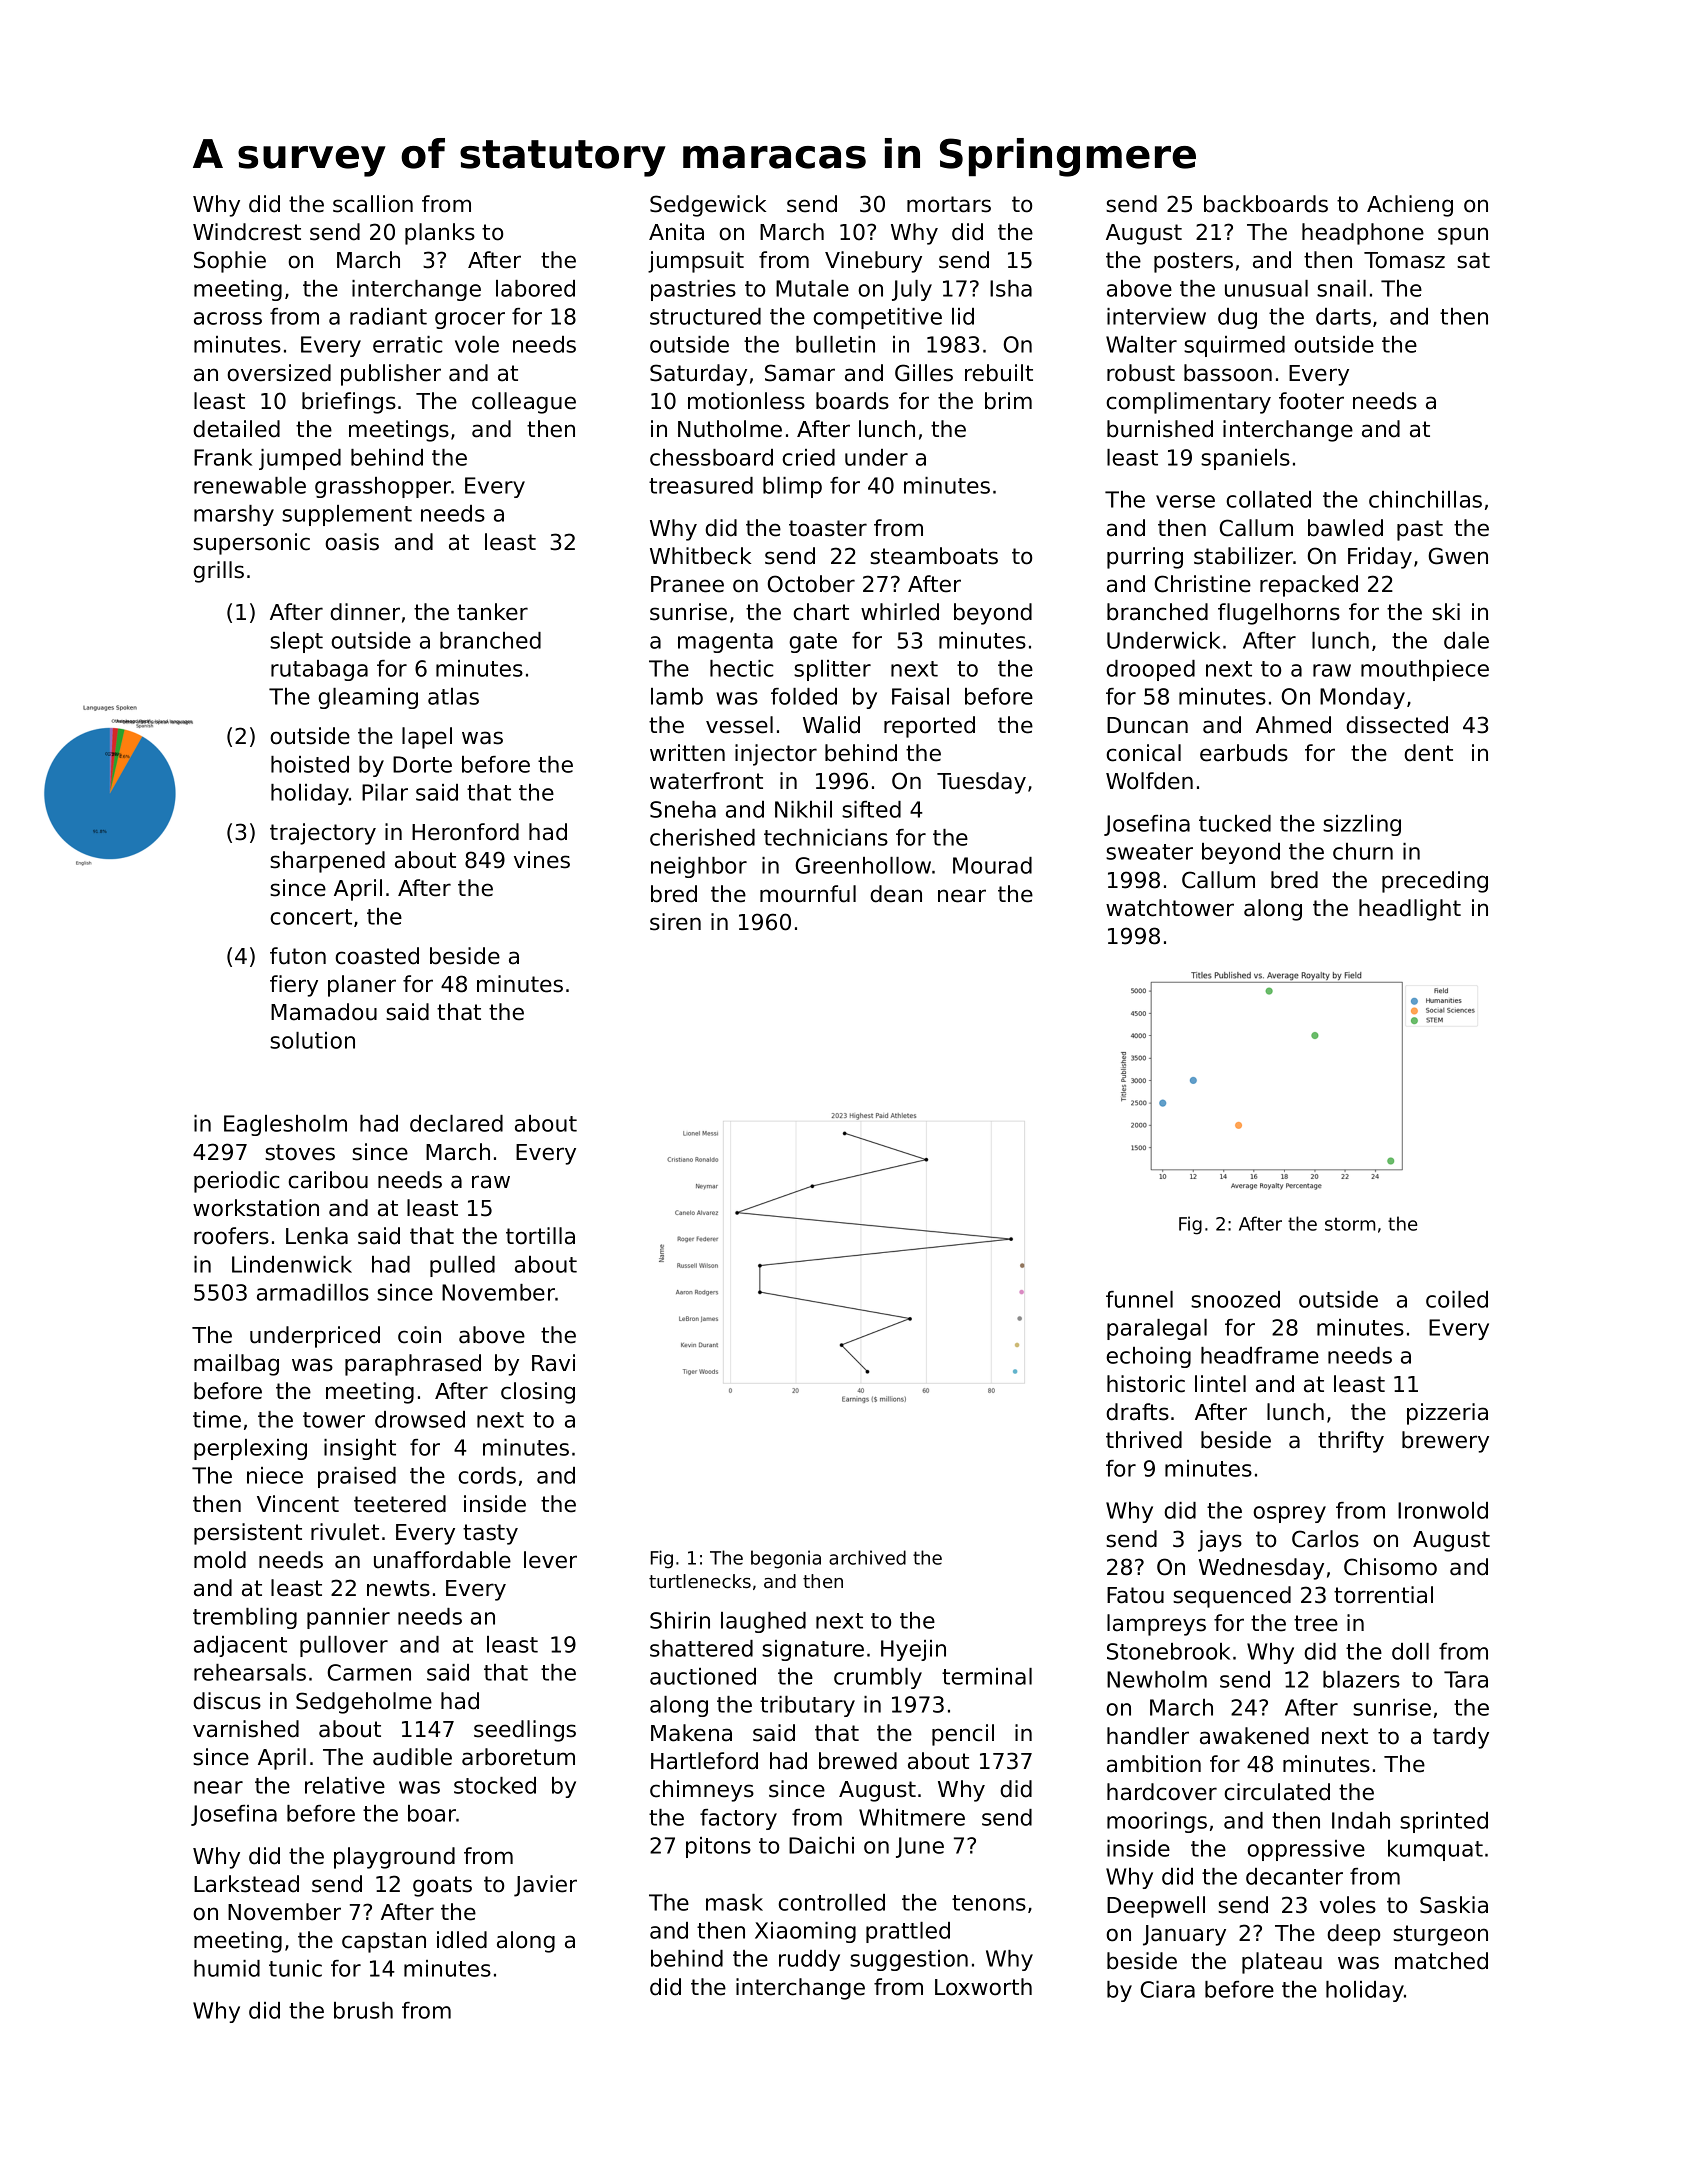 The image size is (1683, 2178). What do you see at coordinates (1243, 556) in the screenshot?
I see `stabilizer` at bounding box center [1243, 556].
